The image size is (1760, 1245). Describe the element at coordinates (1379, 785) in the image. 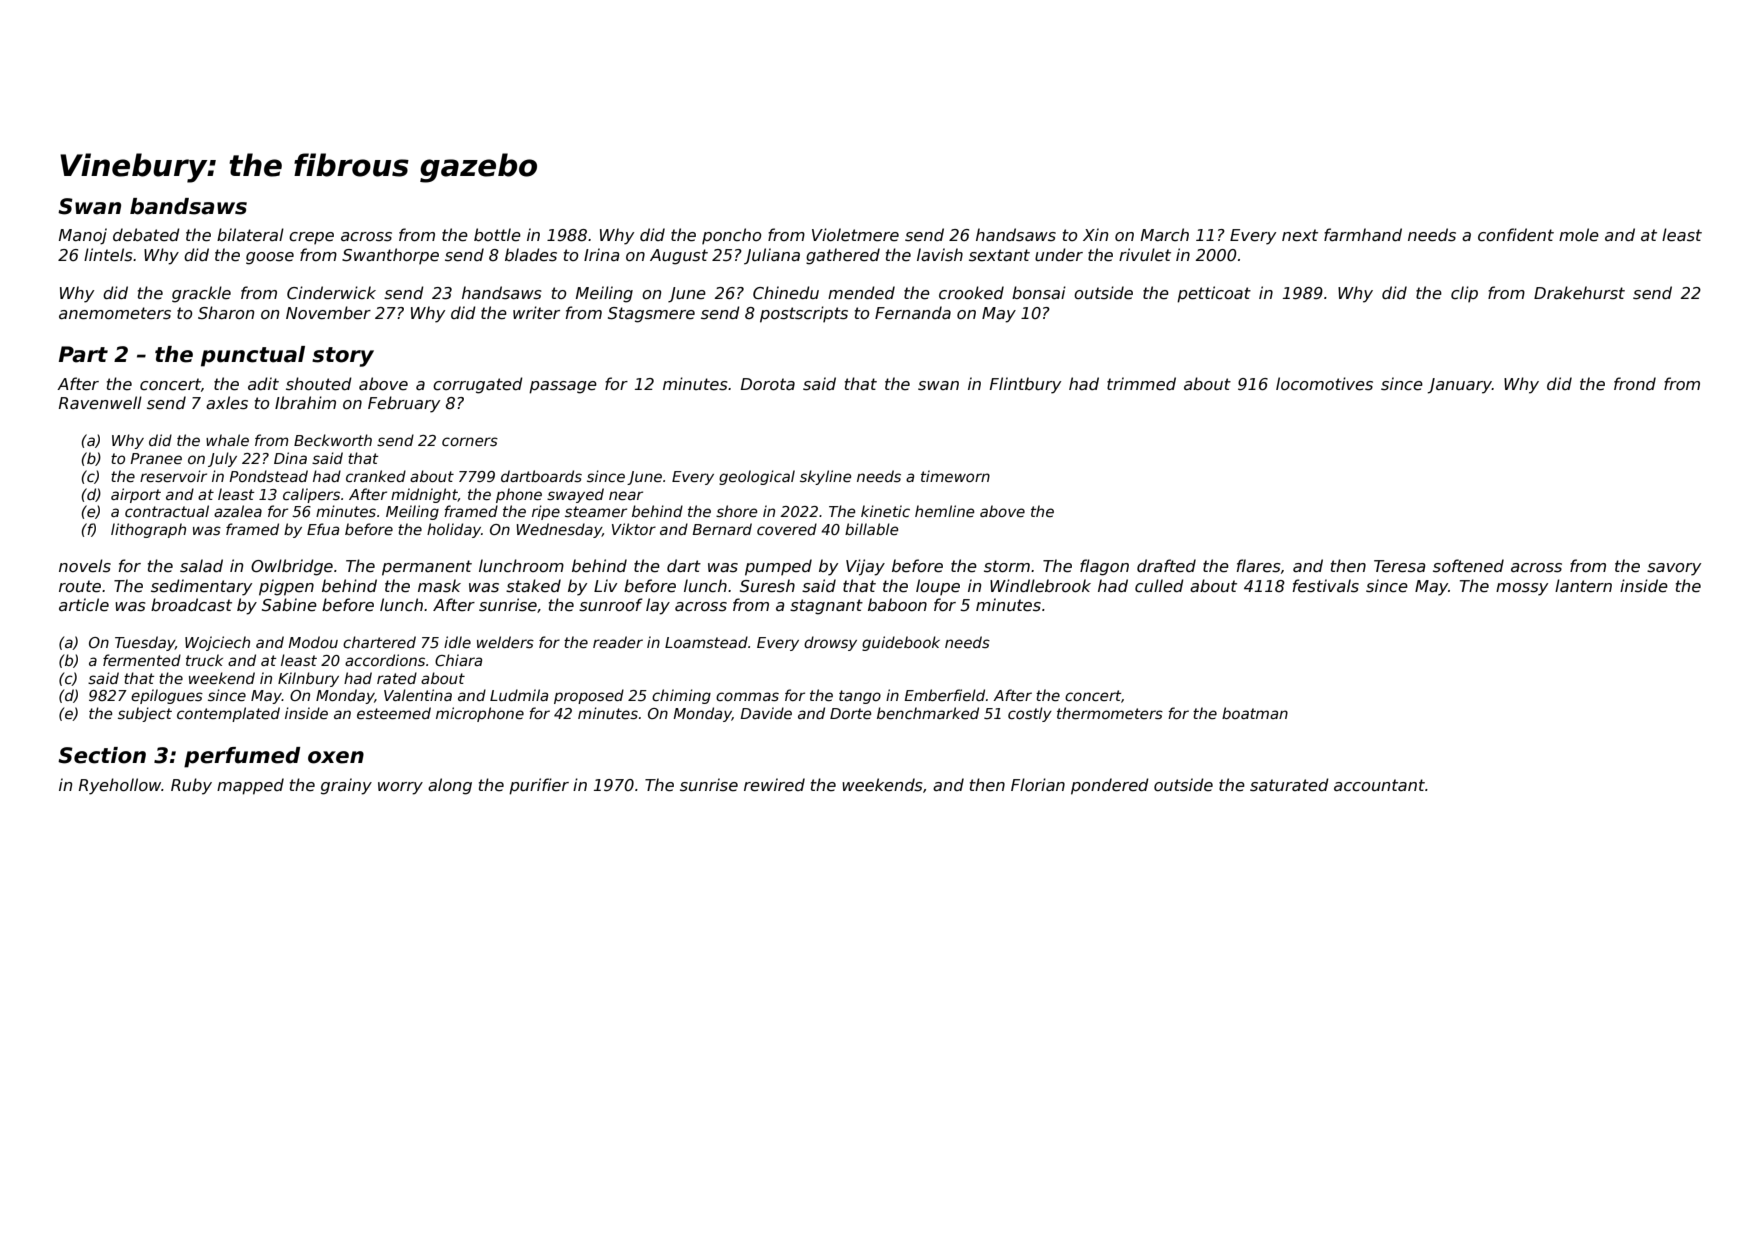

I see `accountant` at that location.
